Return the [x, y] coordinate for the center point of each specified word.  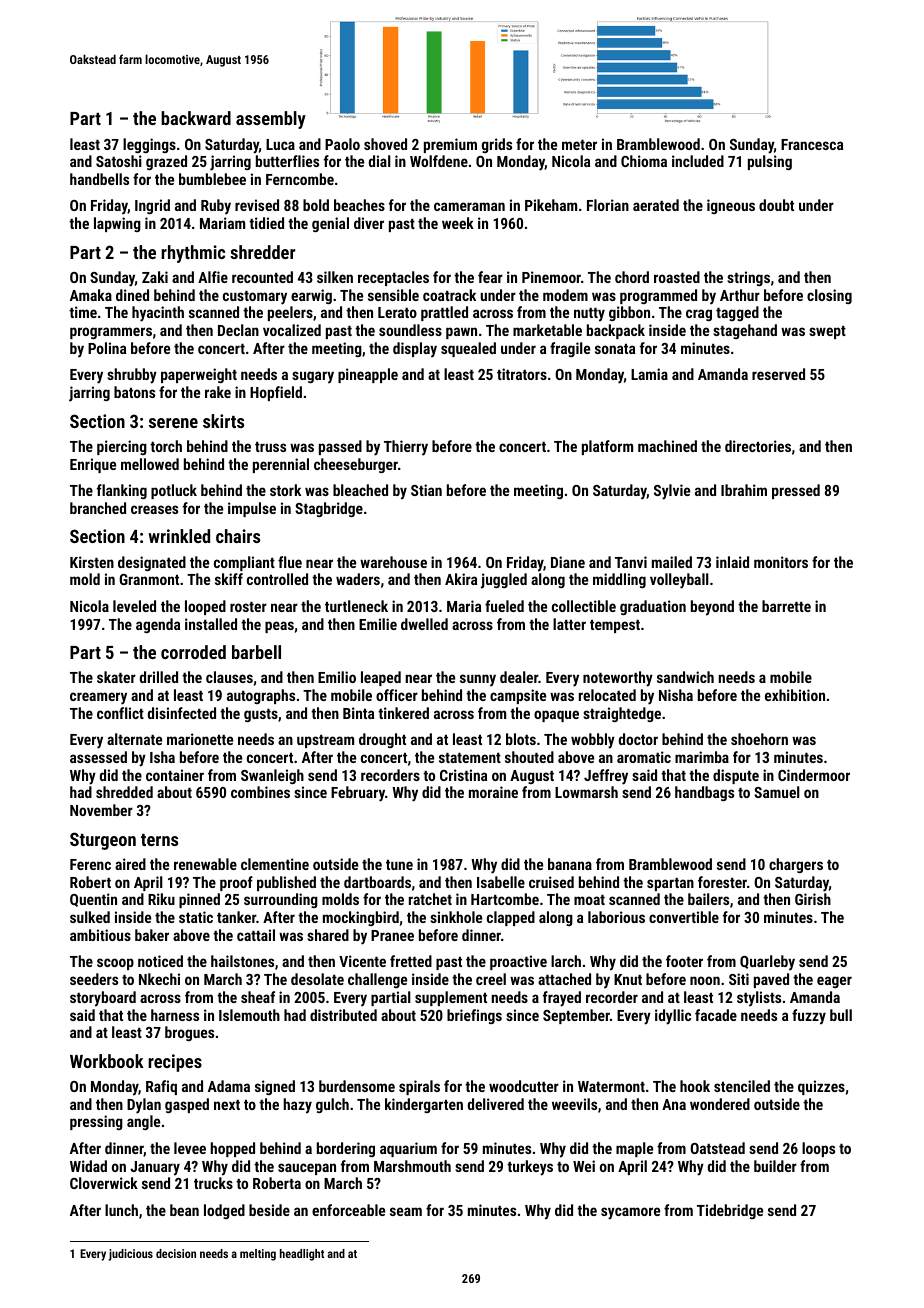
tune [399, 865]
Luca [280, 144]
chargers [796, 865]
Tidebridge [730, 1211]
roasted [677, 277]
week [458, 223]
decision [176, 1253]
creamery [98, 698]
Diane [568, 562]
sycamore [630, 1213]
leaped [381, 678]
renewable [205, 864]
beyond [712, 608]
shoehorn [759, 739]
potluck [174, 491]
